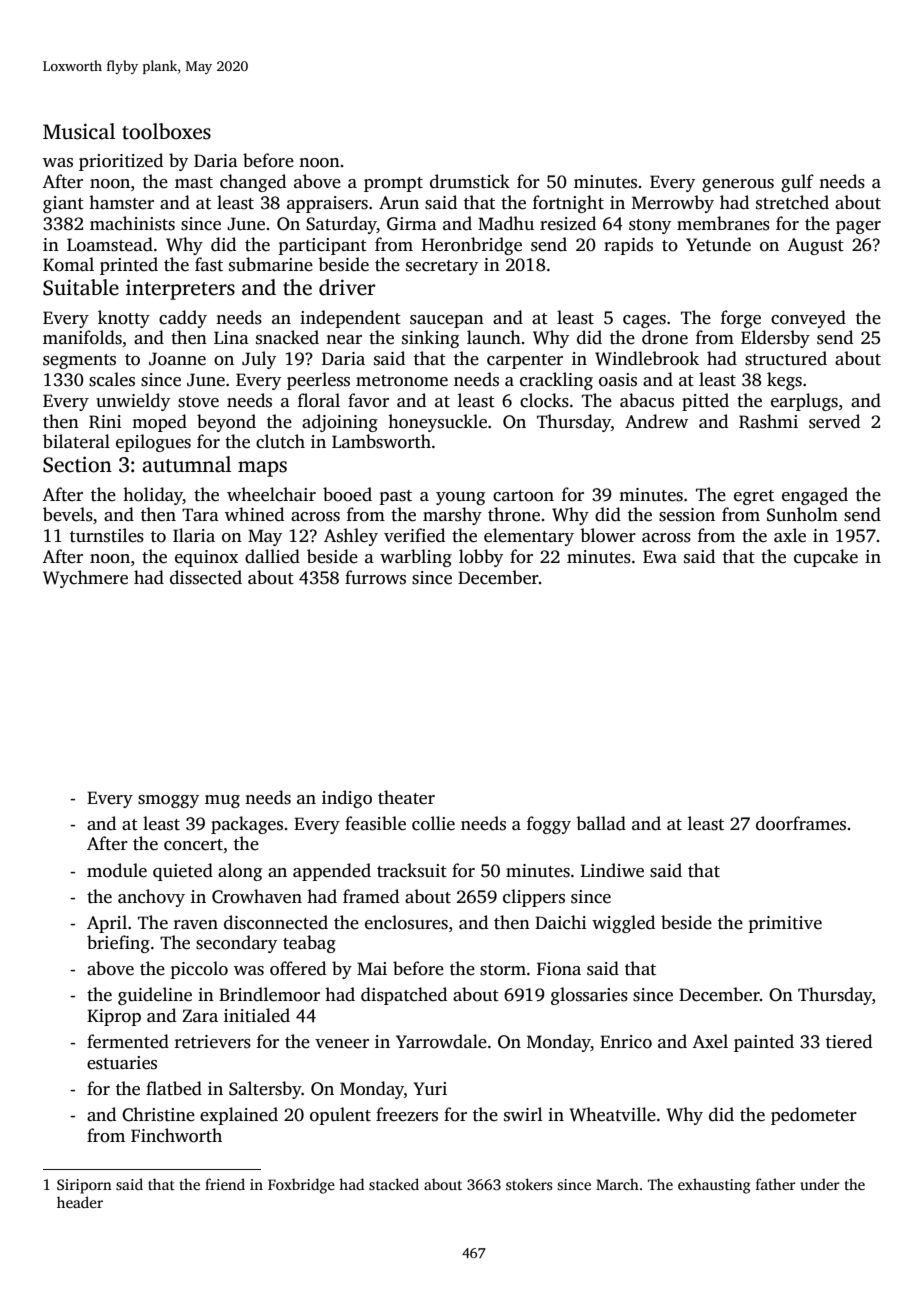  What do you see at coordinates (82, 337) in the screenshot?
I see `manifolds` at bounding box center [82, 337].
